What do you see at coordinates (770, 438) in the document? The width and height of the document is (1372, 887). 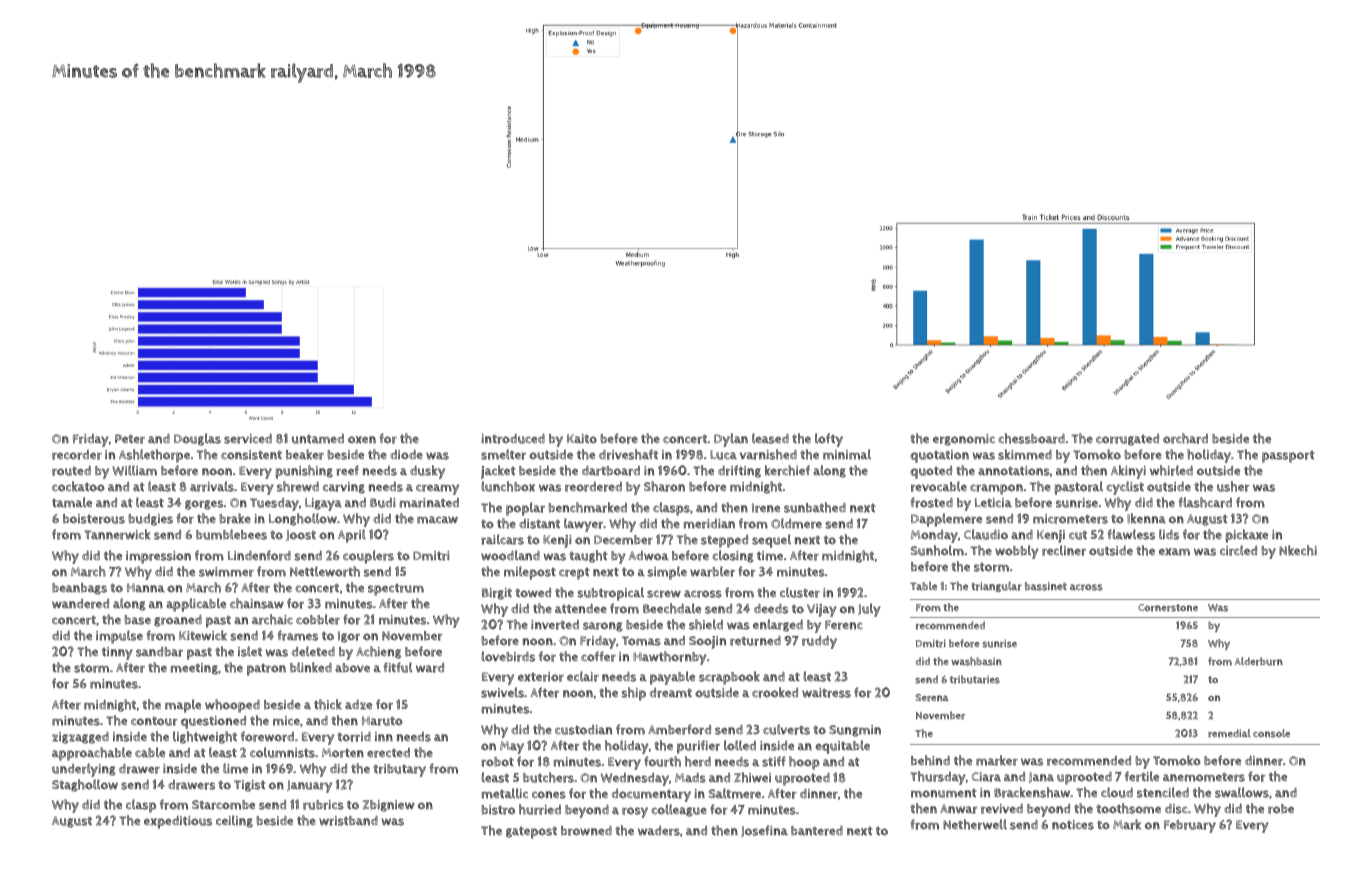 I see `leased` at bounding box center [770, 438].
